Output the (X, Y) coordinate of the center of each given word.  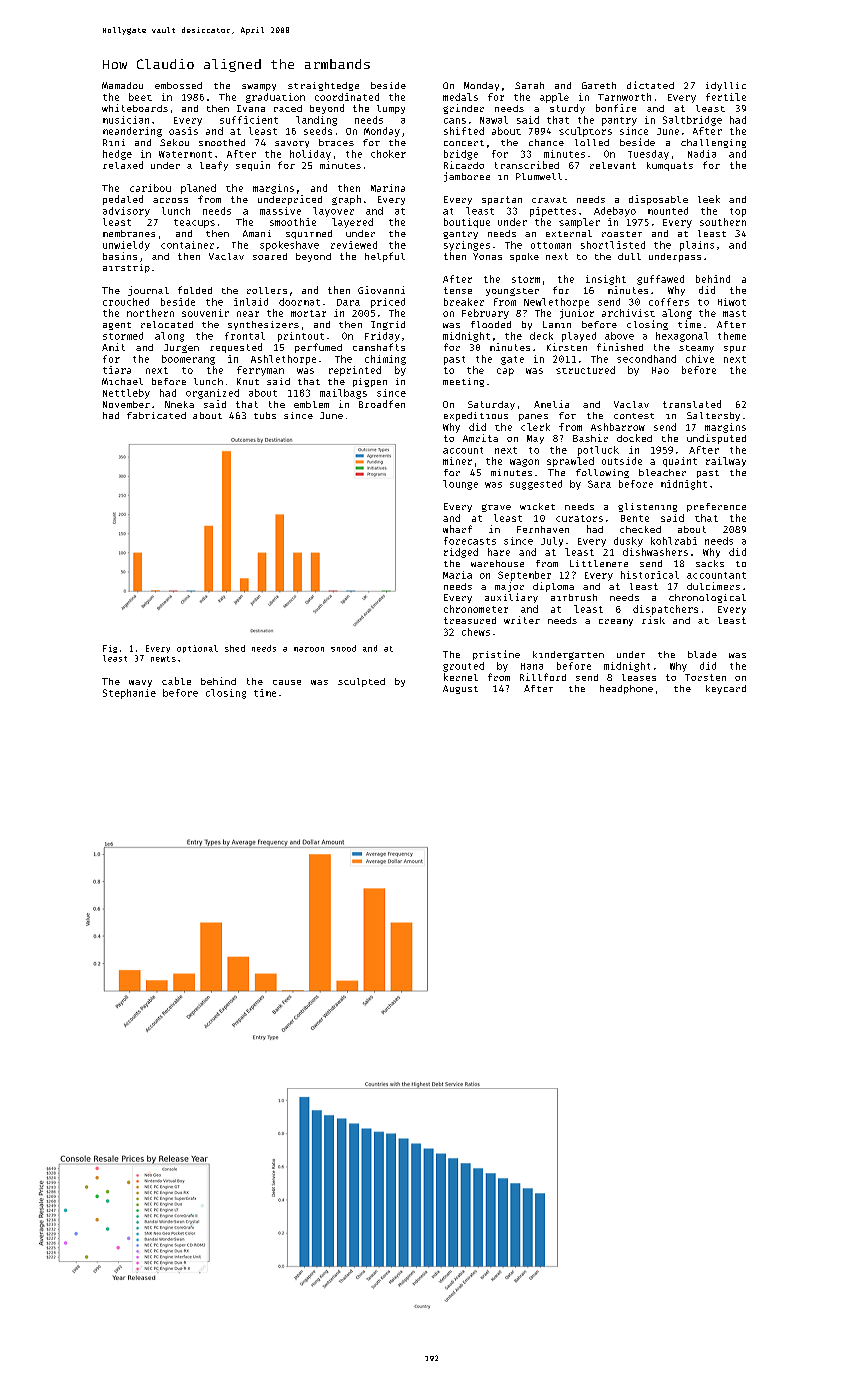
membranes (129, 233)
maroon (309, 649)
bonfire (616, 108)
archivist (628, 313)
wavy (140, 683)
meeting (463, 382)
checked (640, 529)
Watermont (185, 154)
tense (458, 290)
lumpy (391, 109)
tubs (265, 415)
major (509, 587)
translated (692, 404)
